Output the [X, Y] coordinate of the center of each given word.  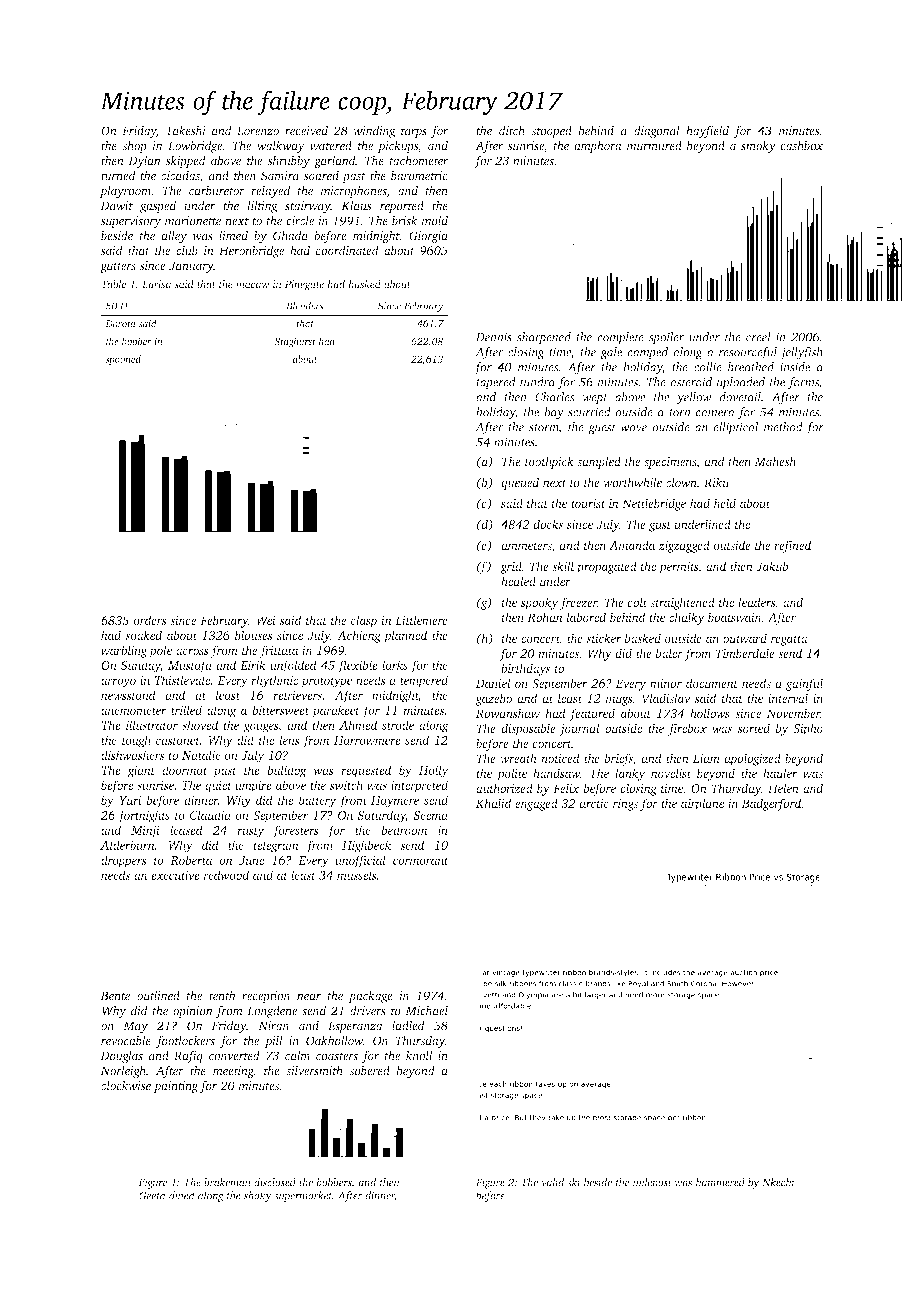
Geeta [152, 1196]
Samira [280, 176]
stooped [551, 131]
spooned [123, 360]
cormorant [421, 861]
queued [520, 483]
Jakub [772, 566]
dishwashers [132, 755]
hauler [780, 773]
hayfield [707, 131]
